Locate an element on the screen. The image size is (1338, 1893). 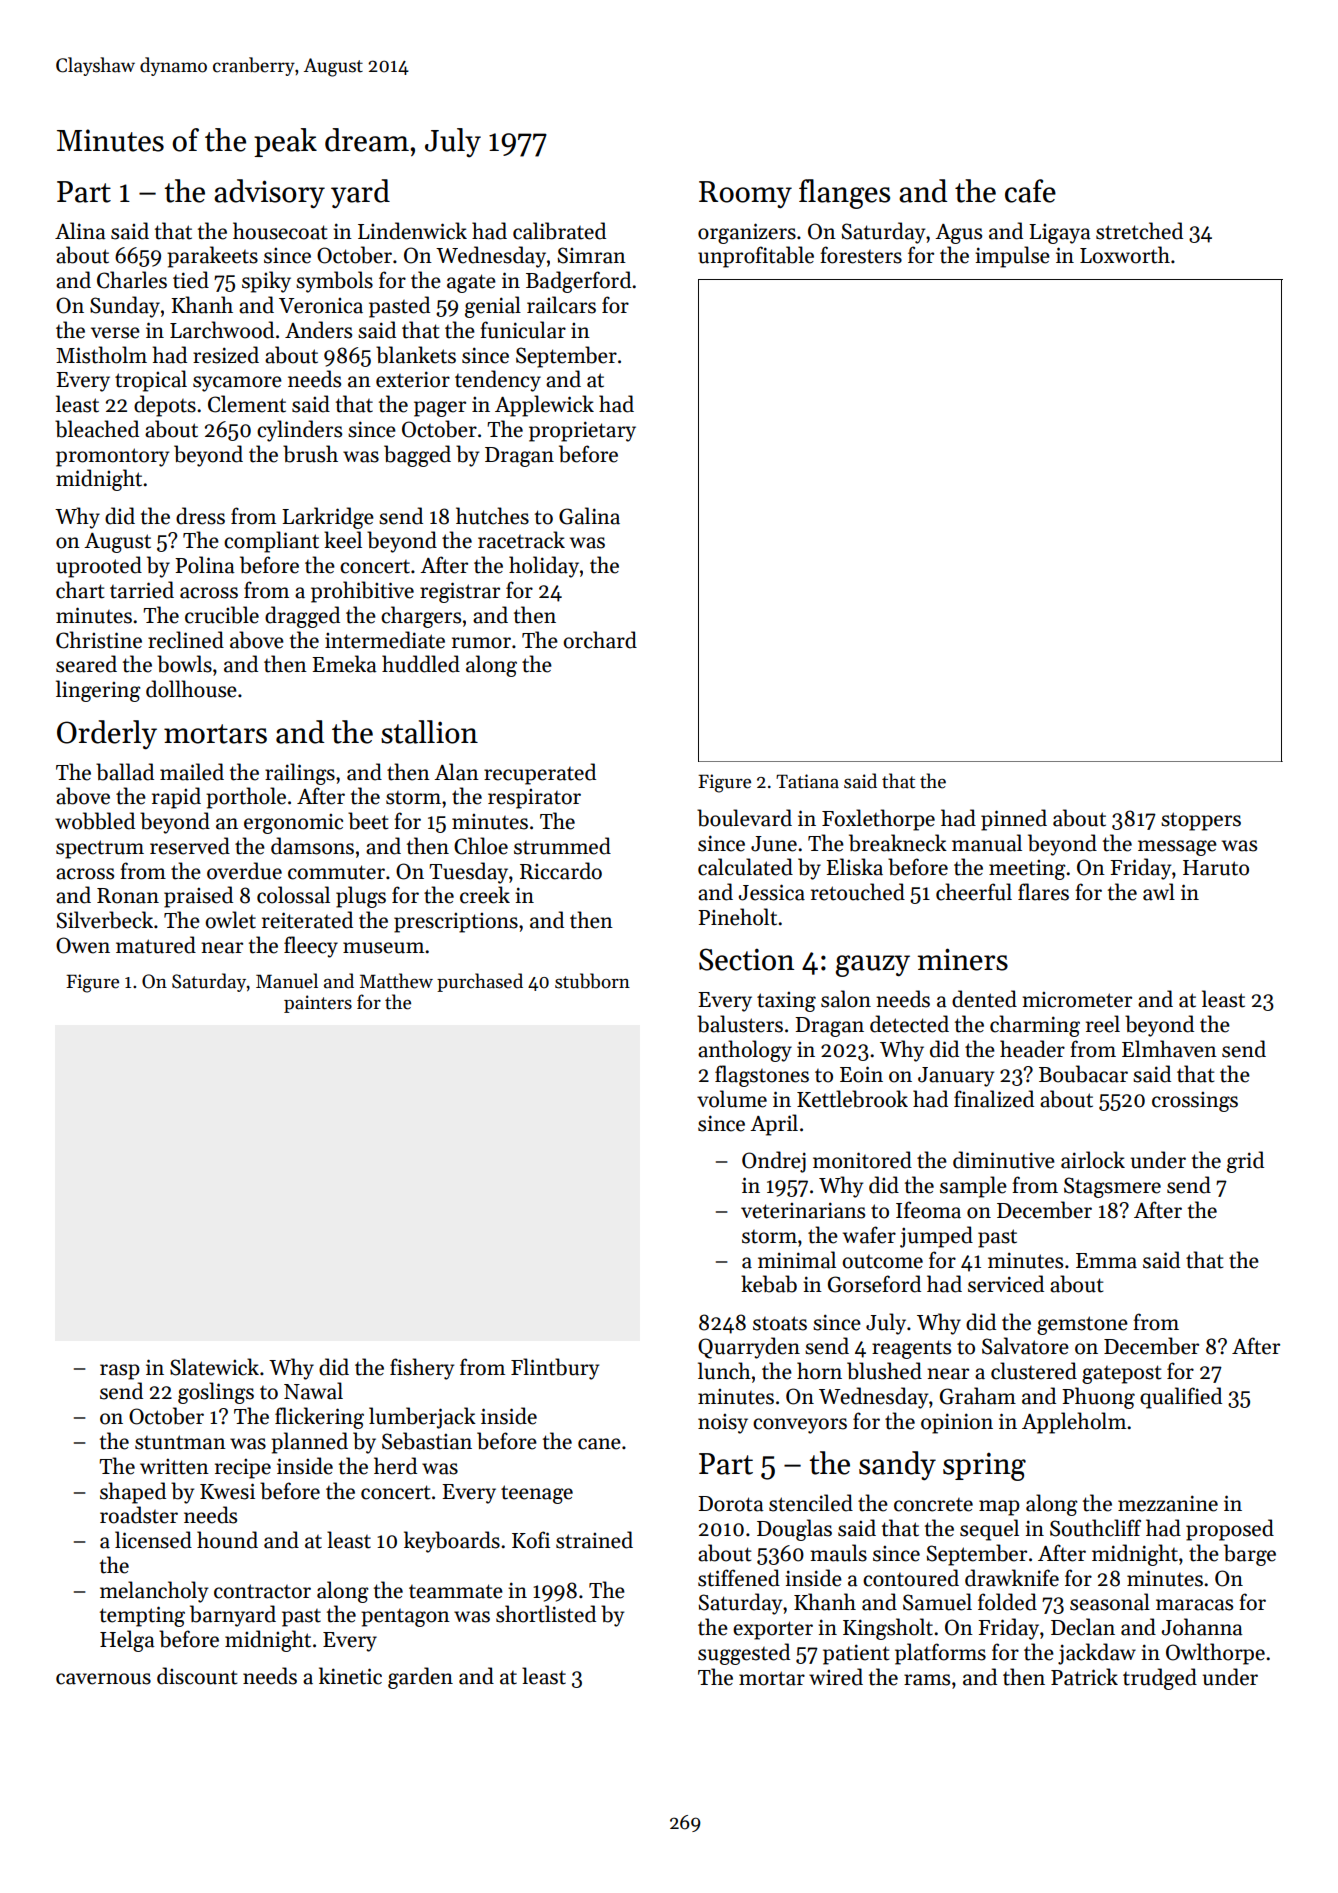
Loxworth is located at coordinates (1125, 255).
